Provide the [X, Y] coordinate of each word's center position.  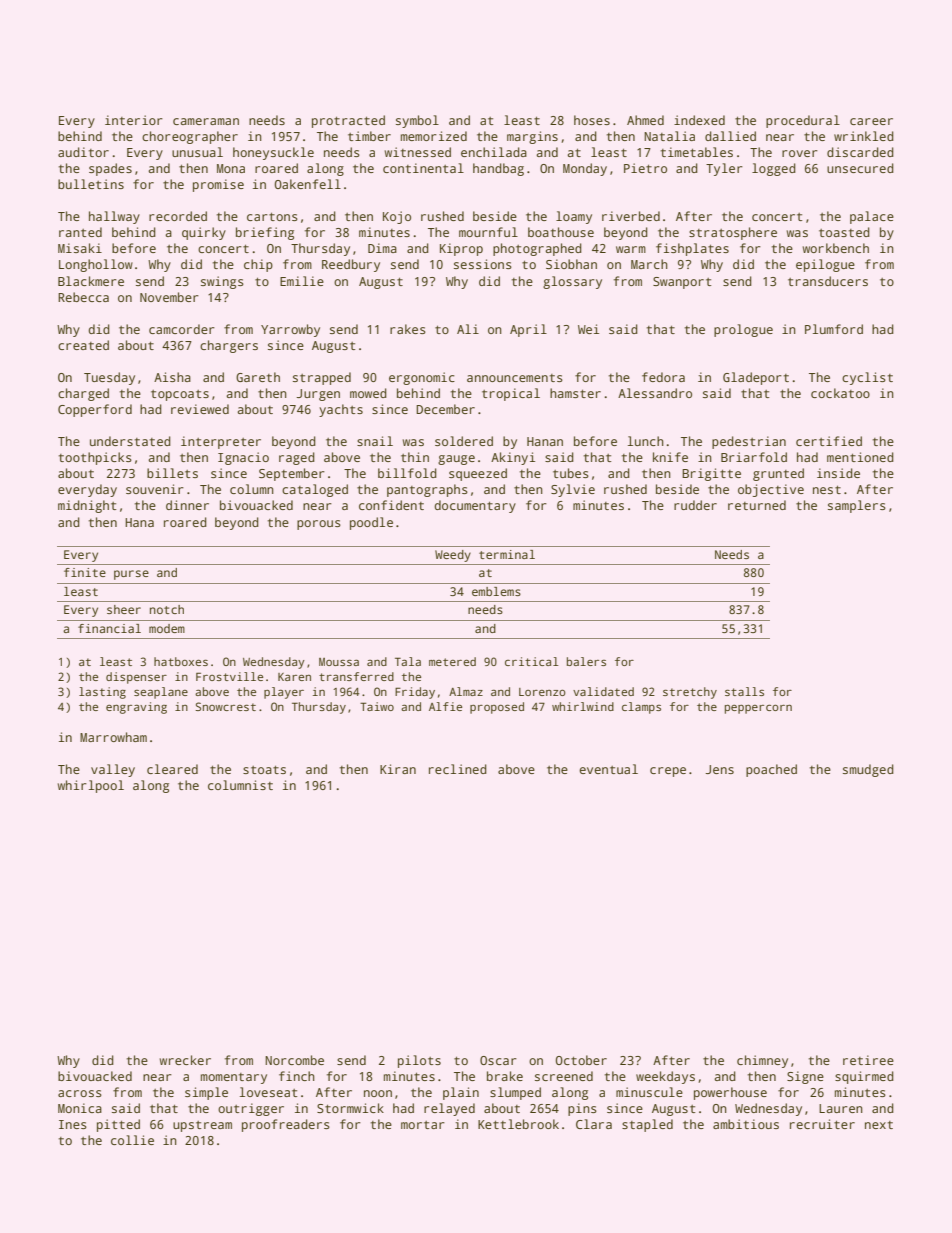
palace [872, 217]
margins [532, 137]
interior [134, 120]
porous [319, 525]
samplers [857, 506]
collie [132, 1140]
